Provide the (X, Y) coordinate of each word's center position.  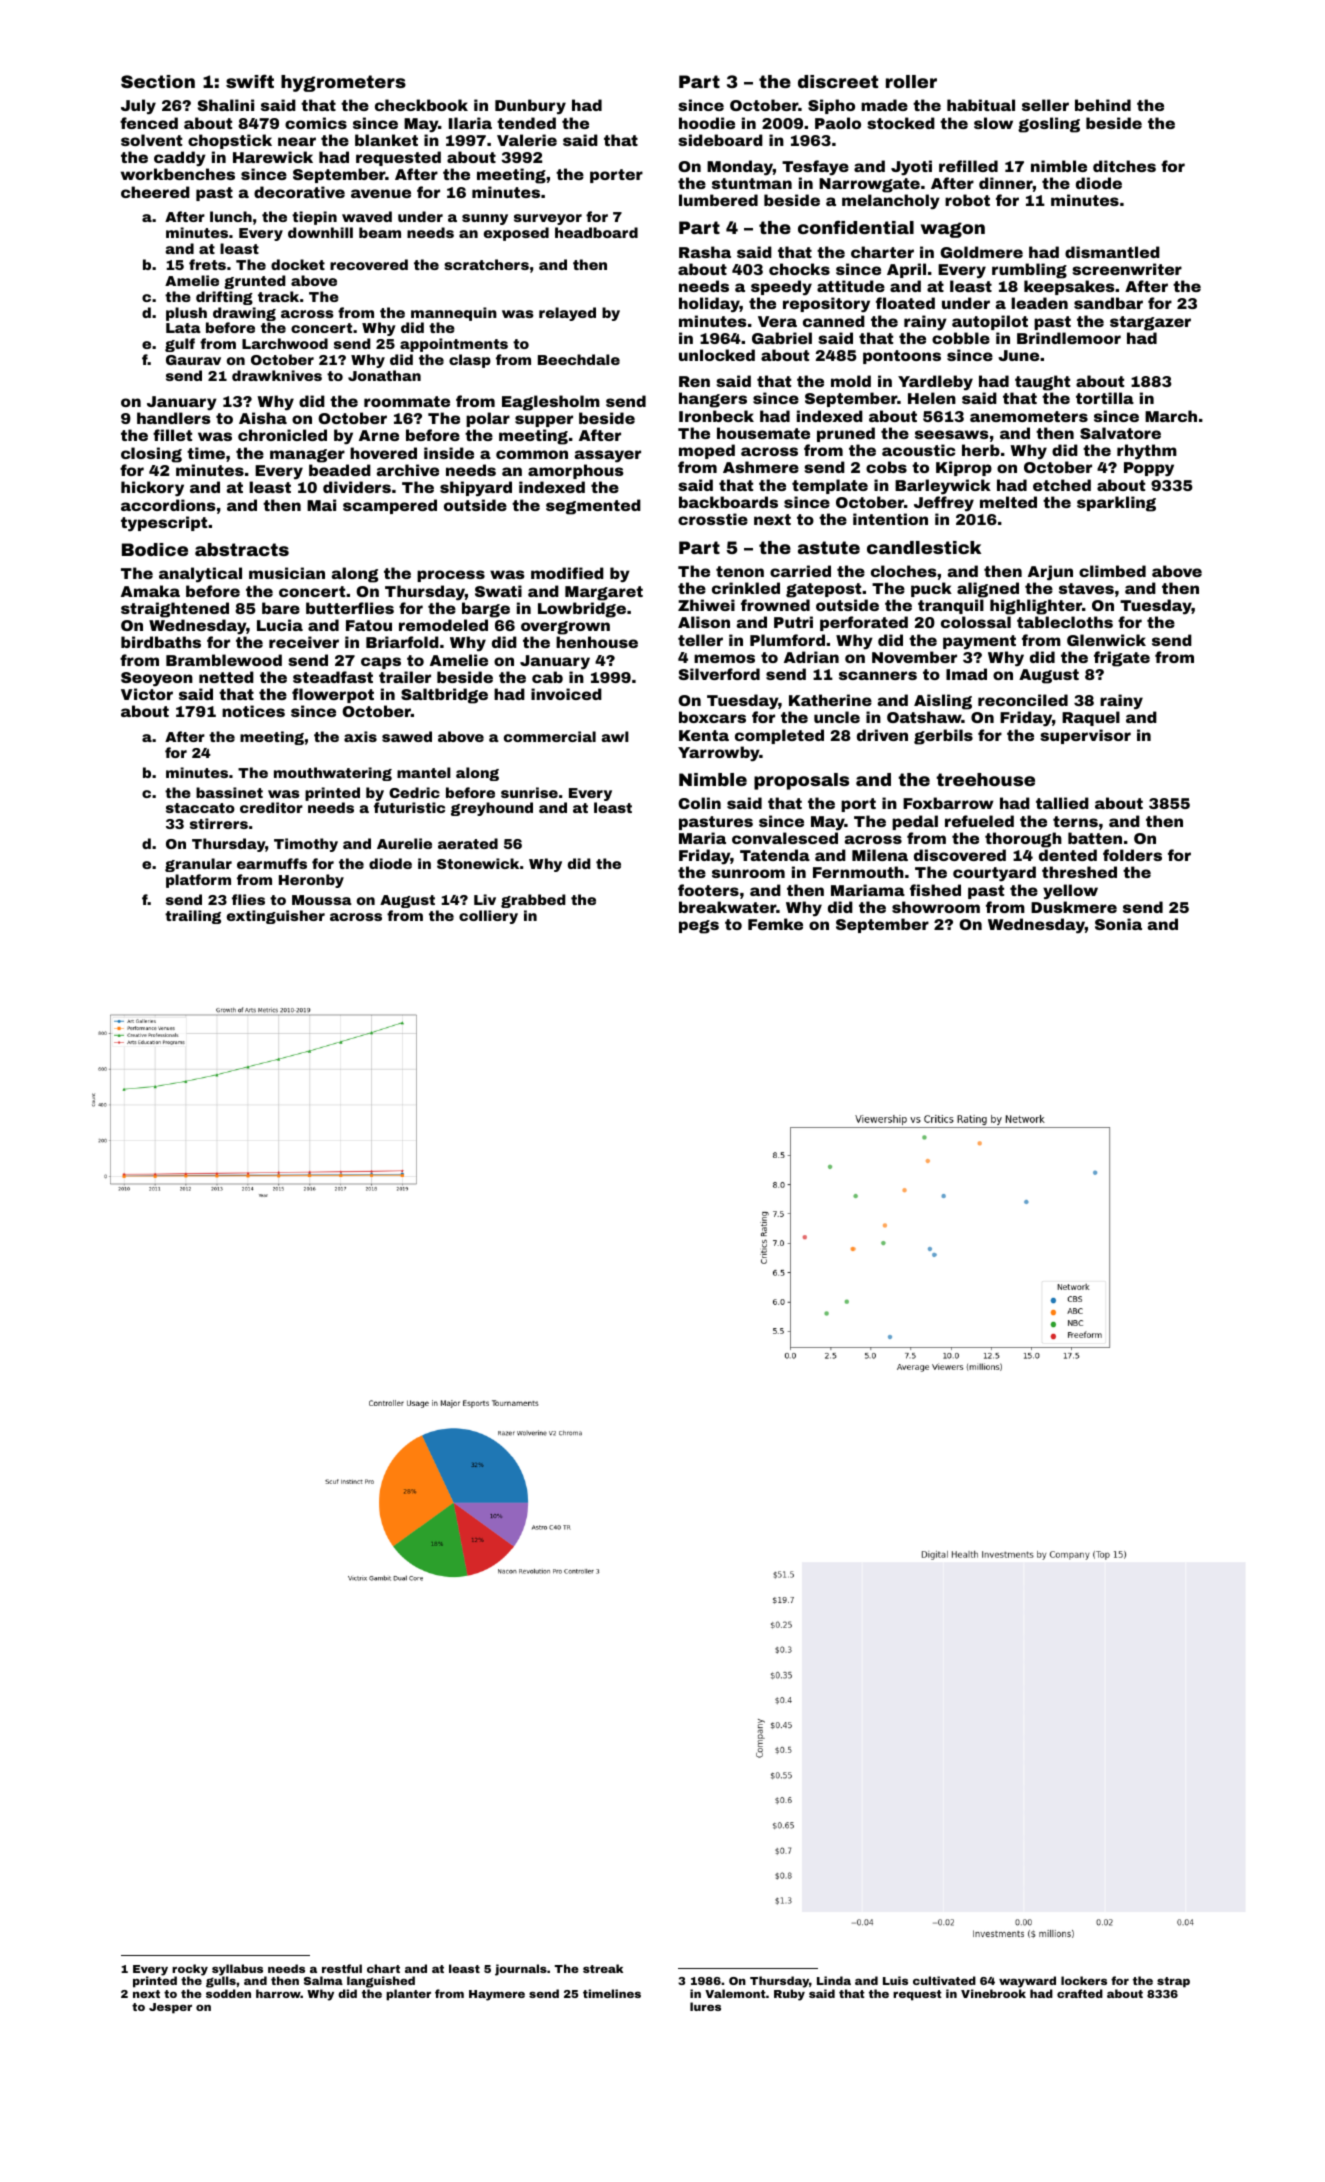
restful (342, 1968)
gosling (1049, 125)
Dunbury (530, 107)
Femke (775, 924)
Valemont (735, 1993)
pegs (699, 927)
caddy (180, 159)
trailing (193, 917)
